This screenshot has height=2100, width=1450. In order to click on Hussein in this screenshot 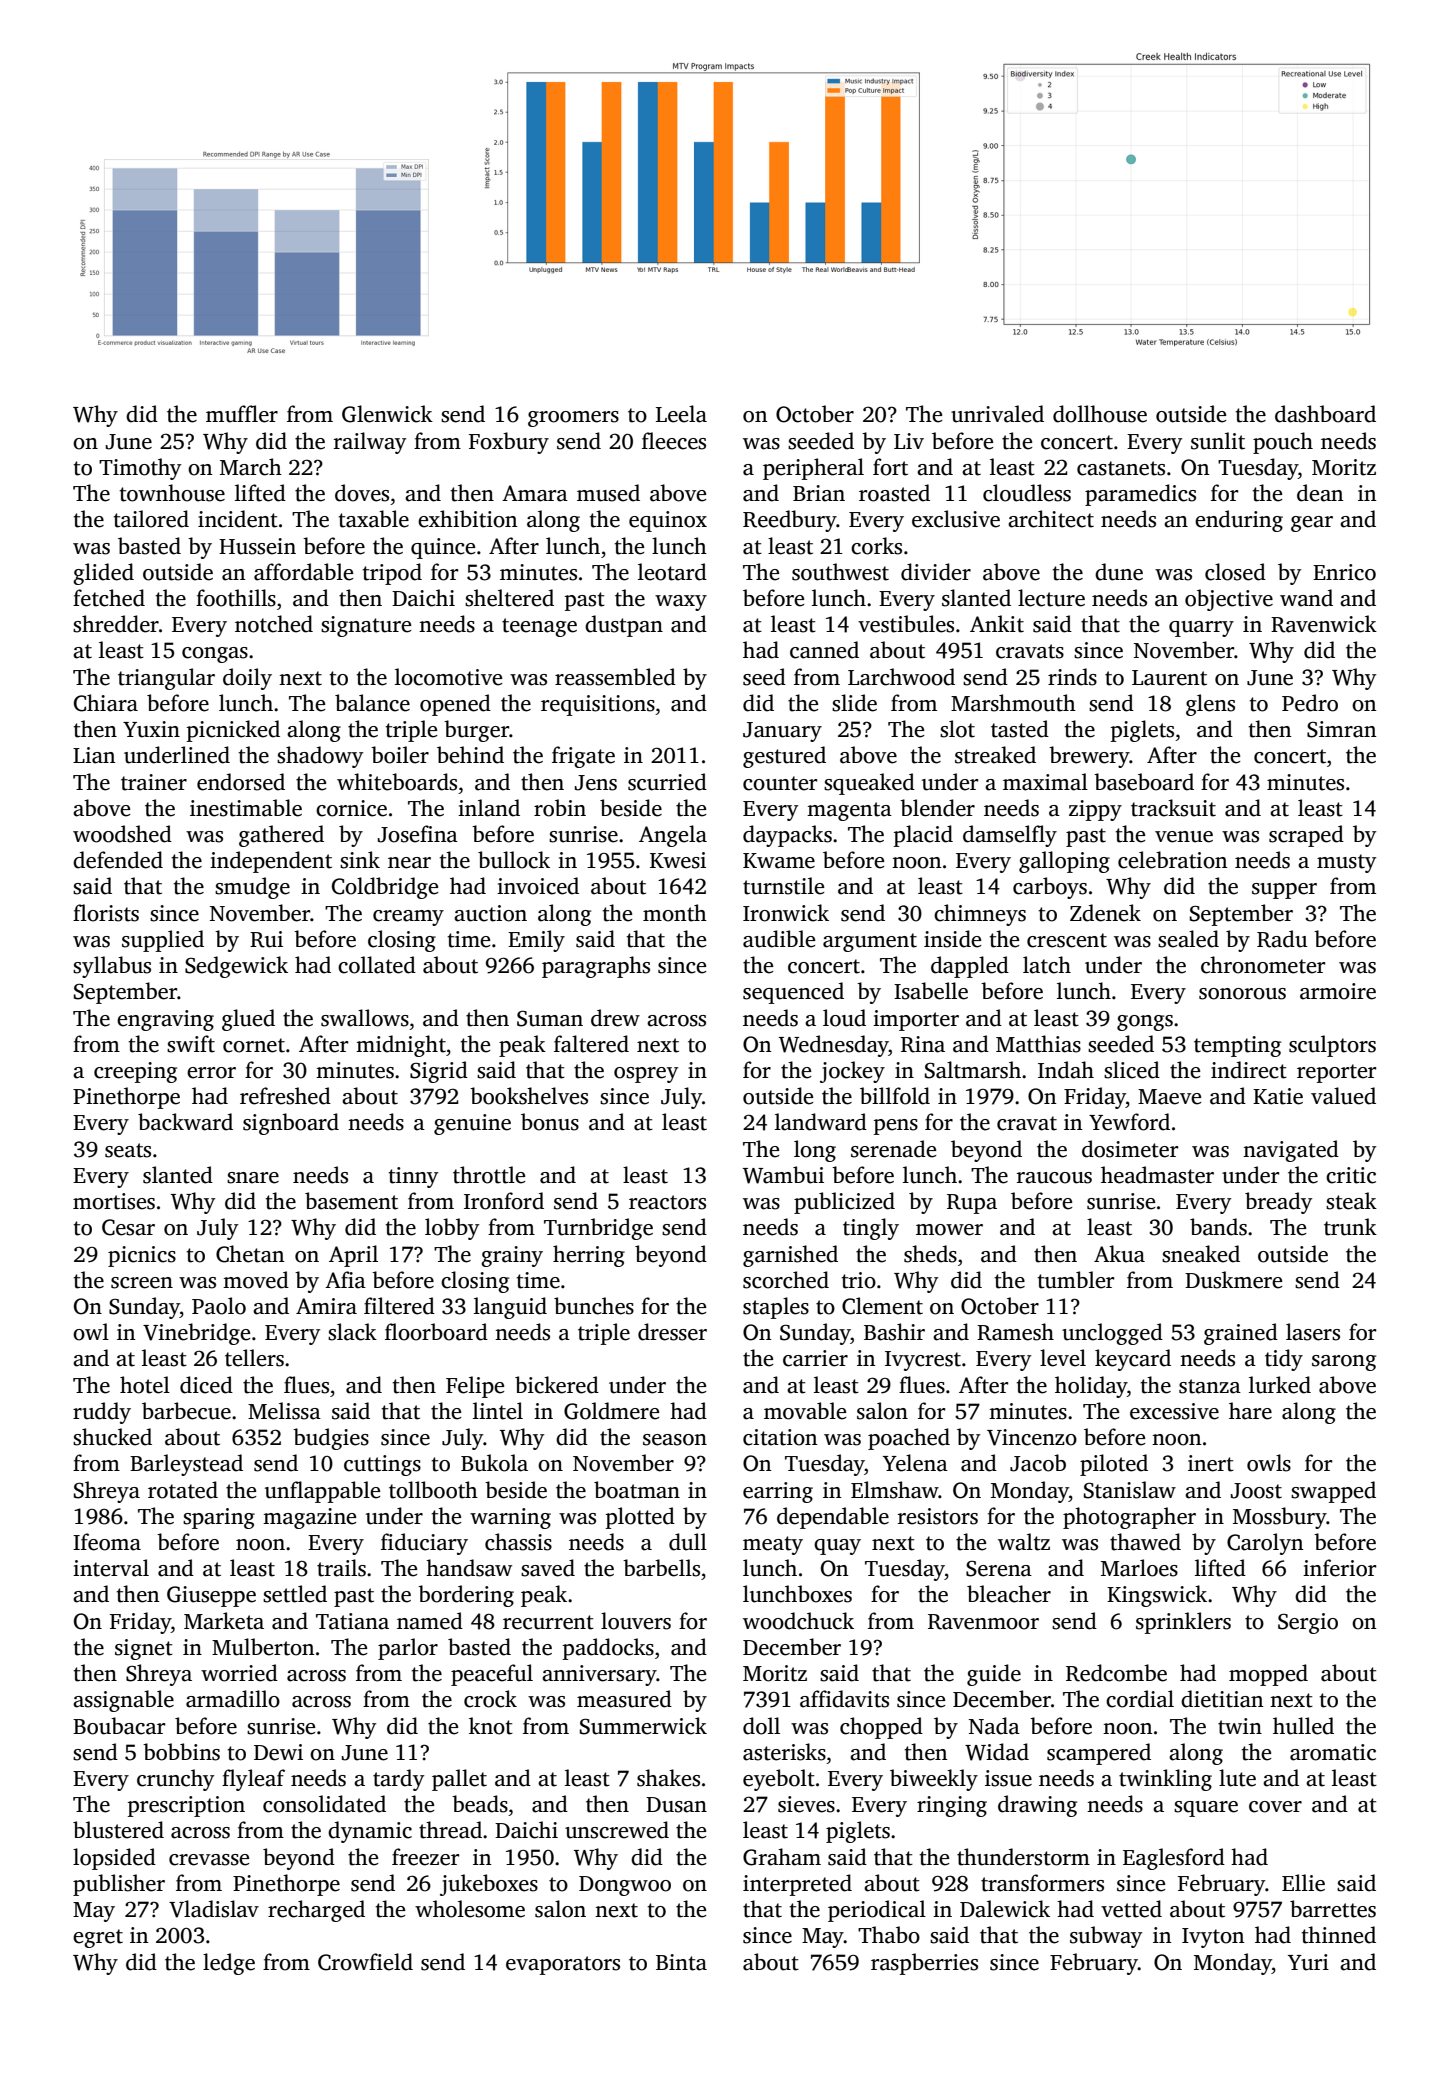, I will do `click(257, 546)`.
